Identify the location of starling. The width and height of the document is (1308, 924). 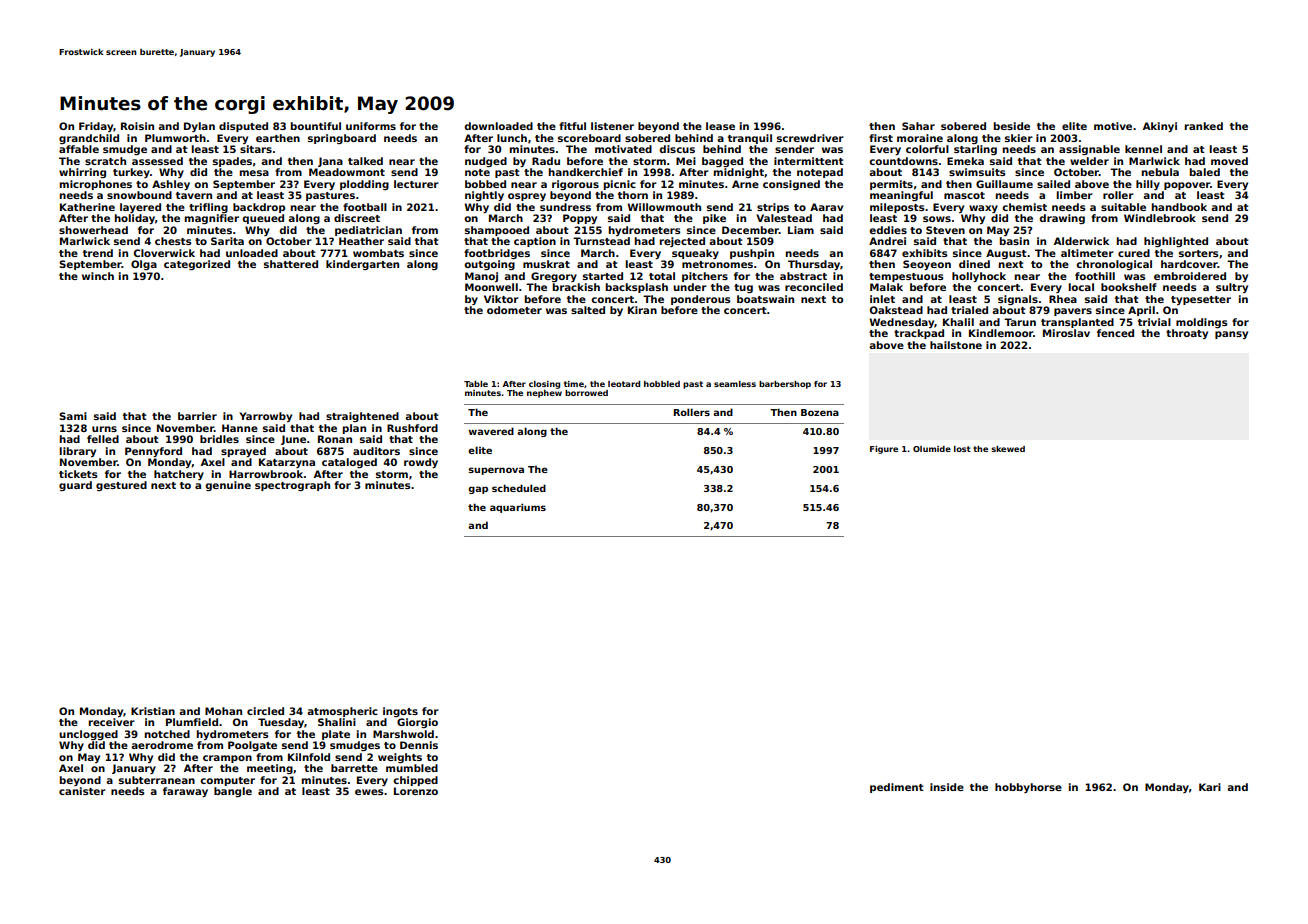
(975, 150).
